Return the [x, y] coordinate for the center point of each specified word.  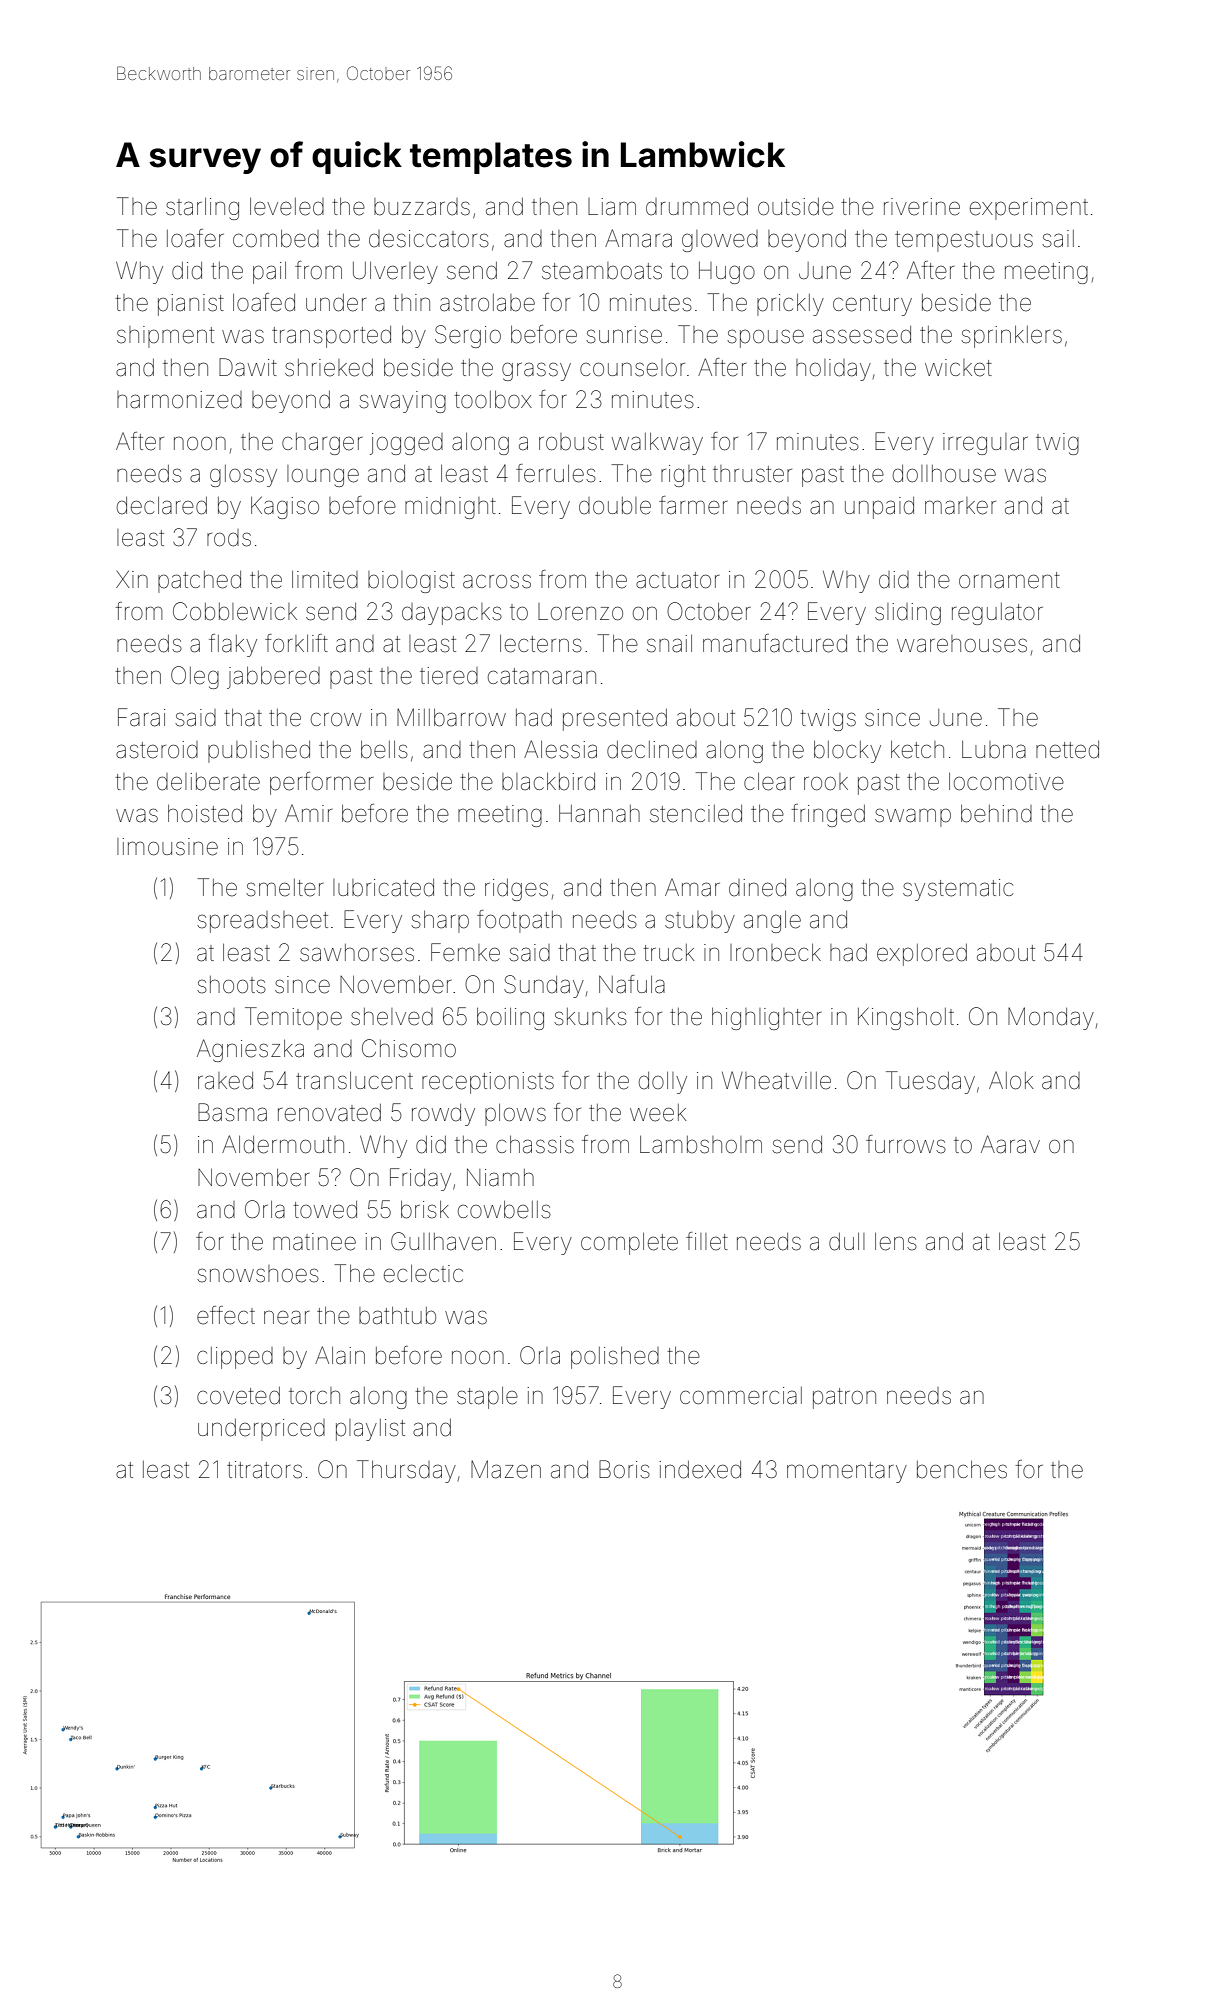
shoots [231, 985]
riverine [922, 207]
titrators [264, 1470]
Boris [624, 1469]
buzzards [422, 207]
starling [202, 209]
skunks [590, 1017]
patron [844, 1398]
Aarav [1010, 1144]
